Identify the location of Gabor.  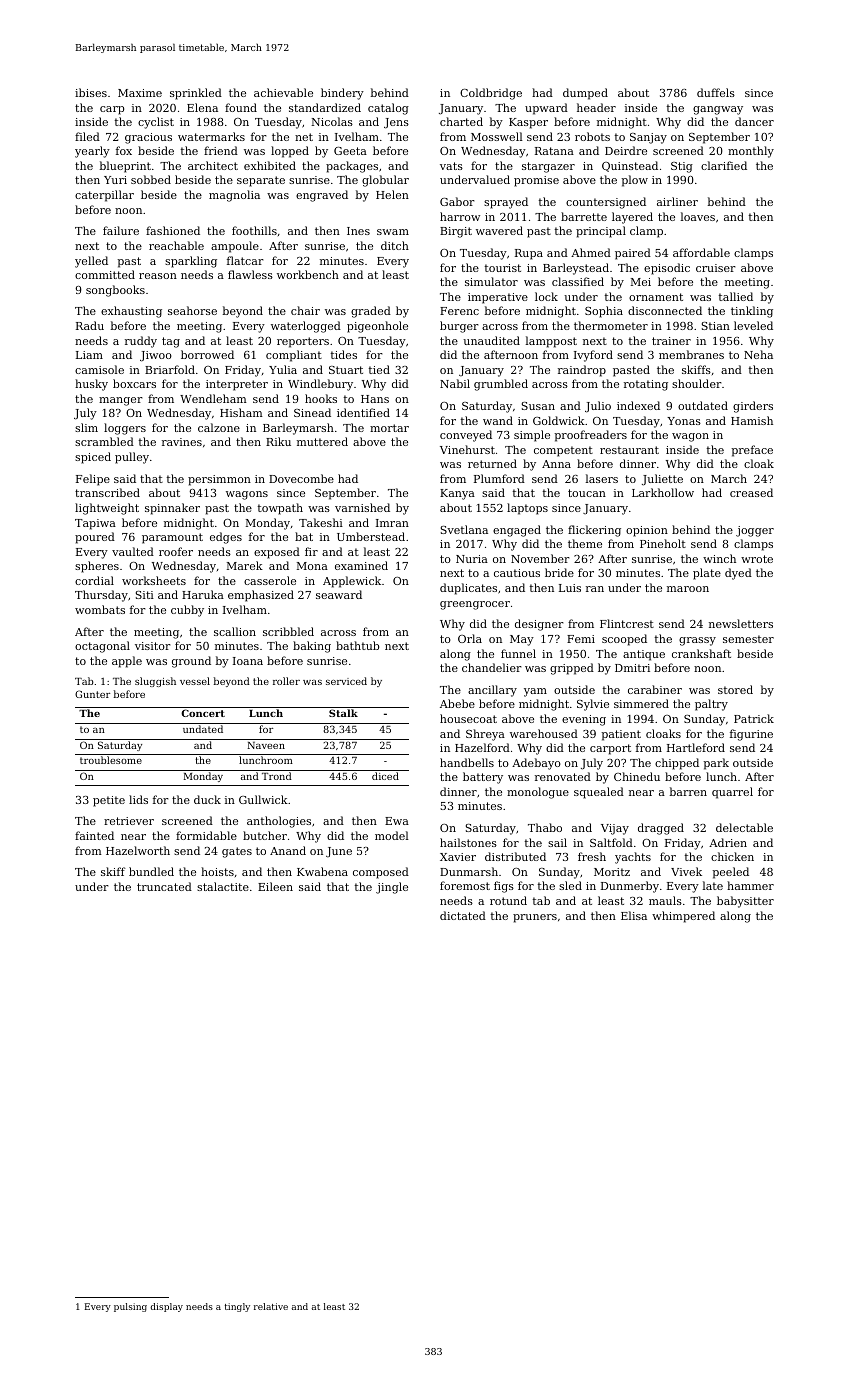
(457, 201).
